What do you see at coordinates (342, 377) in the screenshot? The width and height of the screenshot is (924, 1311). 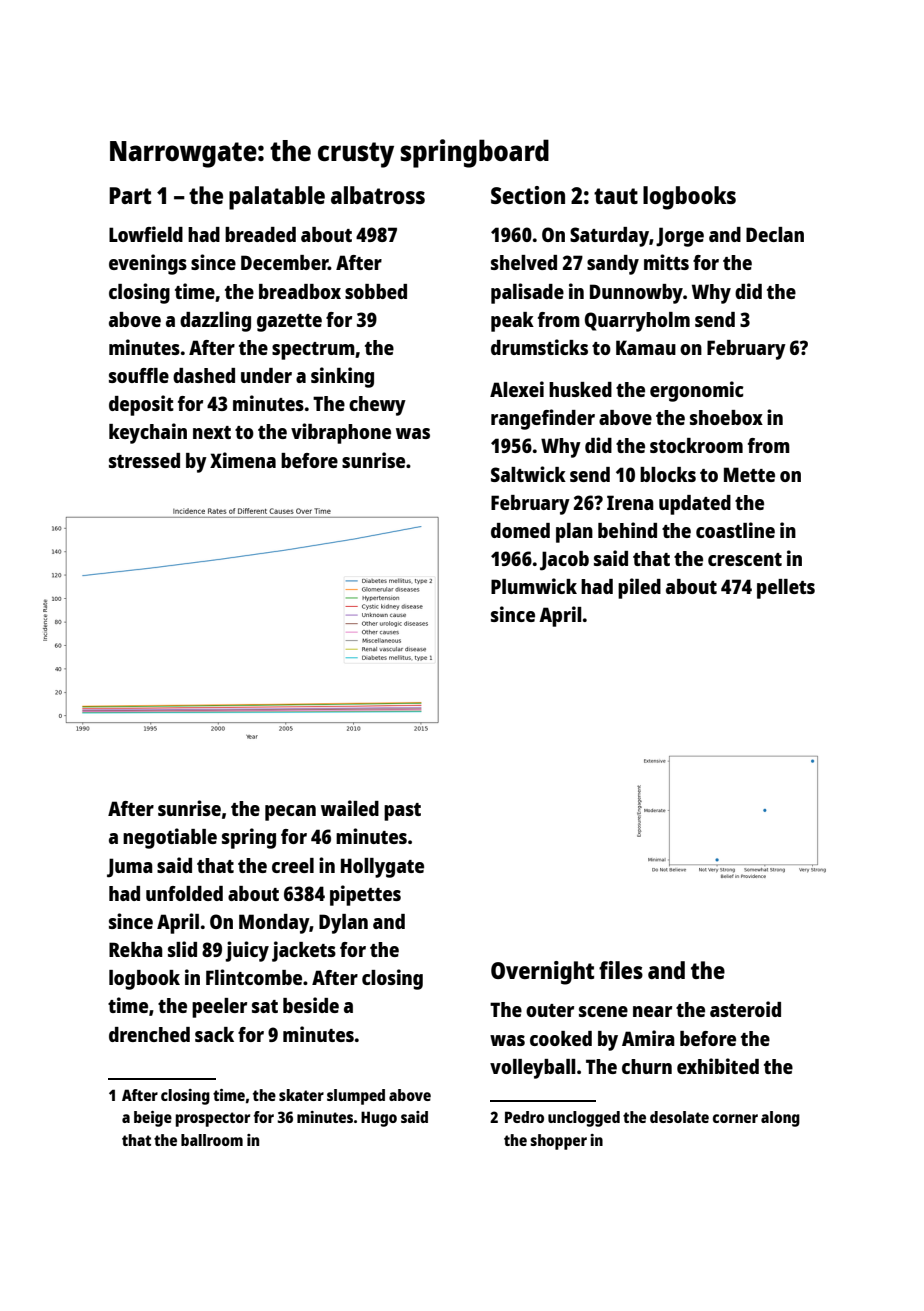 I see `sinking` at bounding box center [342, 377].
